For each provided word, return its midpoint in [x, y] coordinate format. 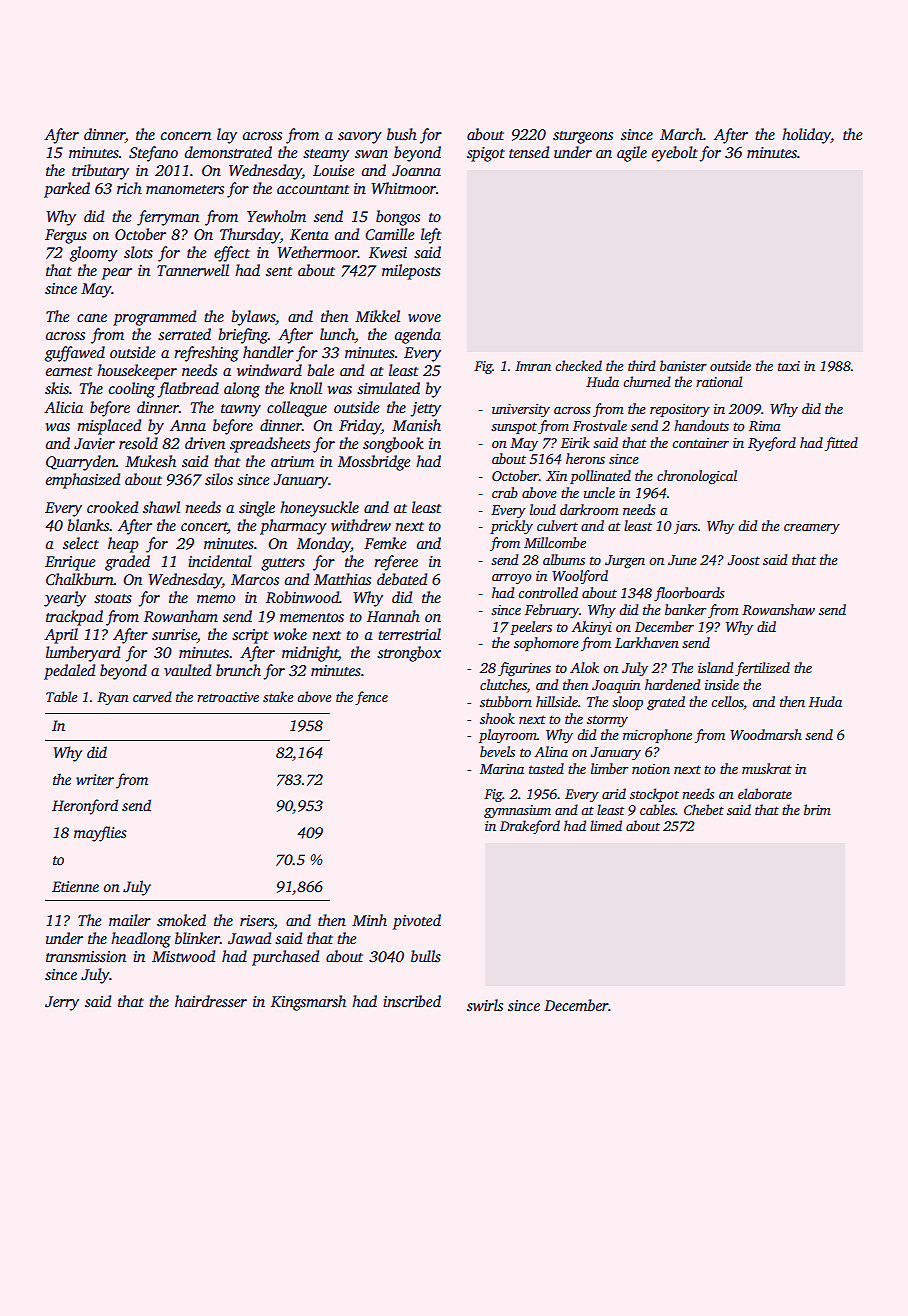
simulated [388, 388]
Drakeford [530, 827]
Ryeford [772, 444]
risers [257, 920]
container [701, 443]
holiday [806, 136]
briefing [243, 336]
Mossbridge [374, 463]
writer [95, 779]
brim [817, 809]
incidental [220, 561]
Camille [390, 234]
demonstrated [228, 152]
